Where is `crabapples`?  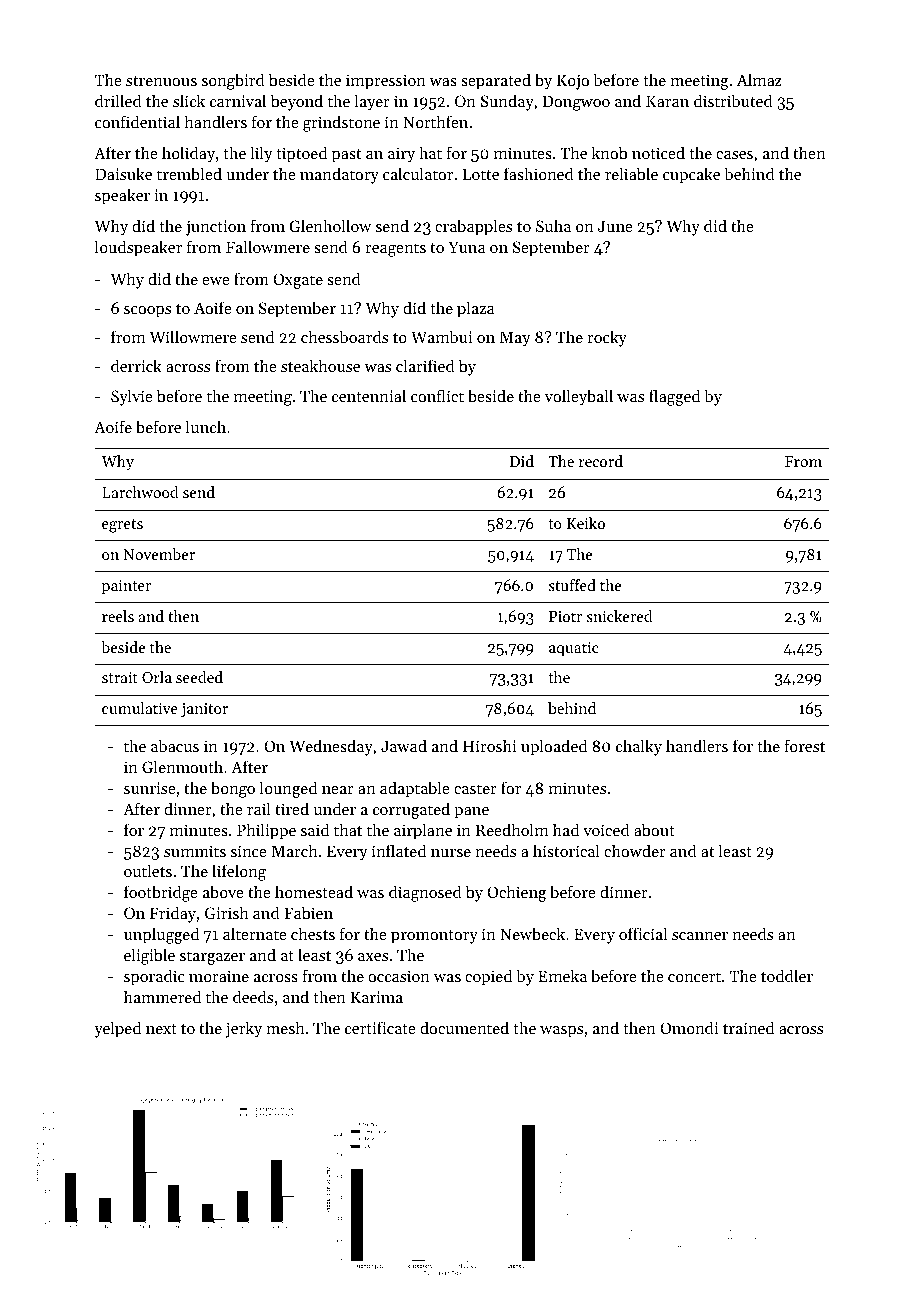
crabapples is located at coordinates (473, 227).
